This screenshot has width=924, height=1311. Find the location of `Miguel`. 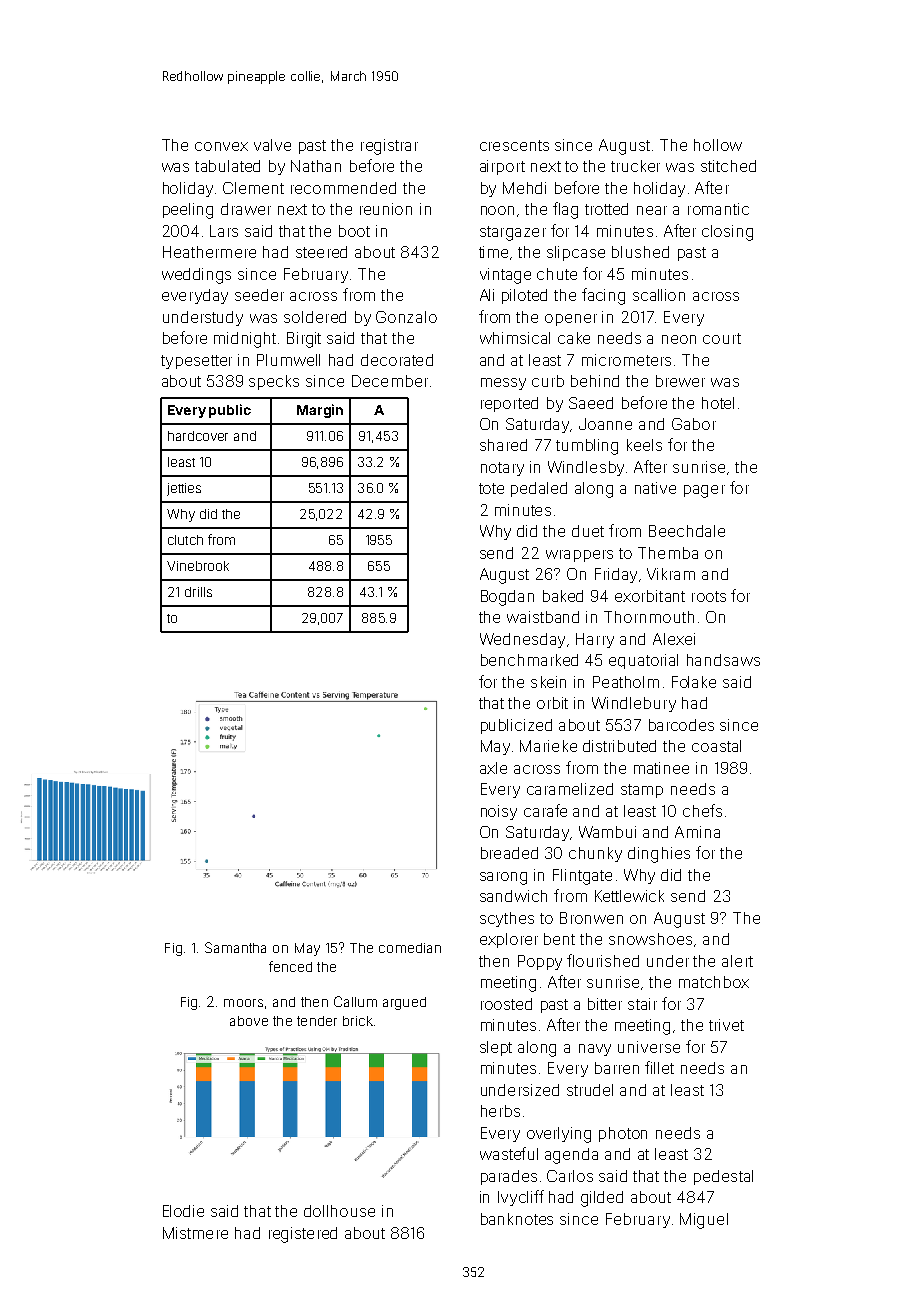

Miguel is located at coordinates (704, 1221).
